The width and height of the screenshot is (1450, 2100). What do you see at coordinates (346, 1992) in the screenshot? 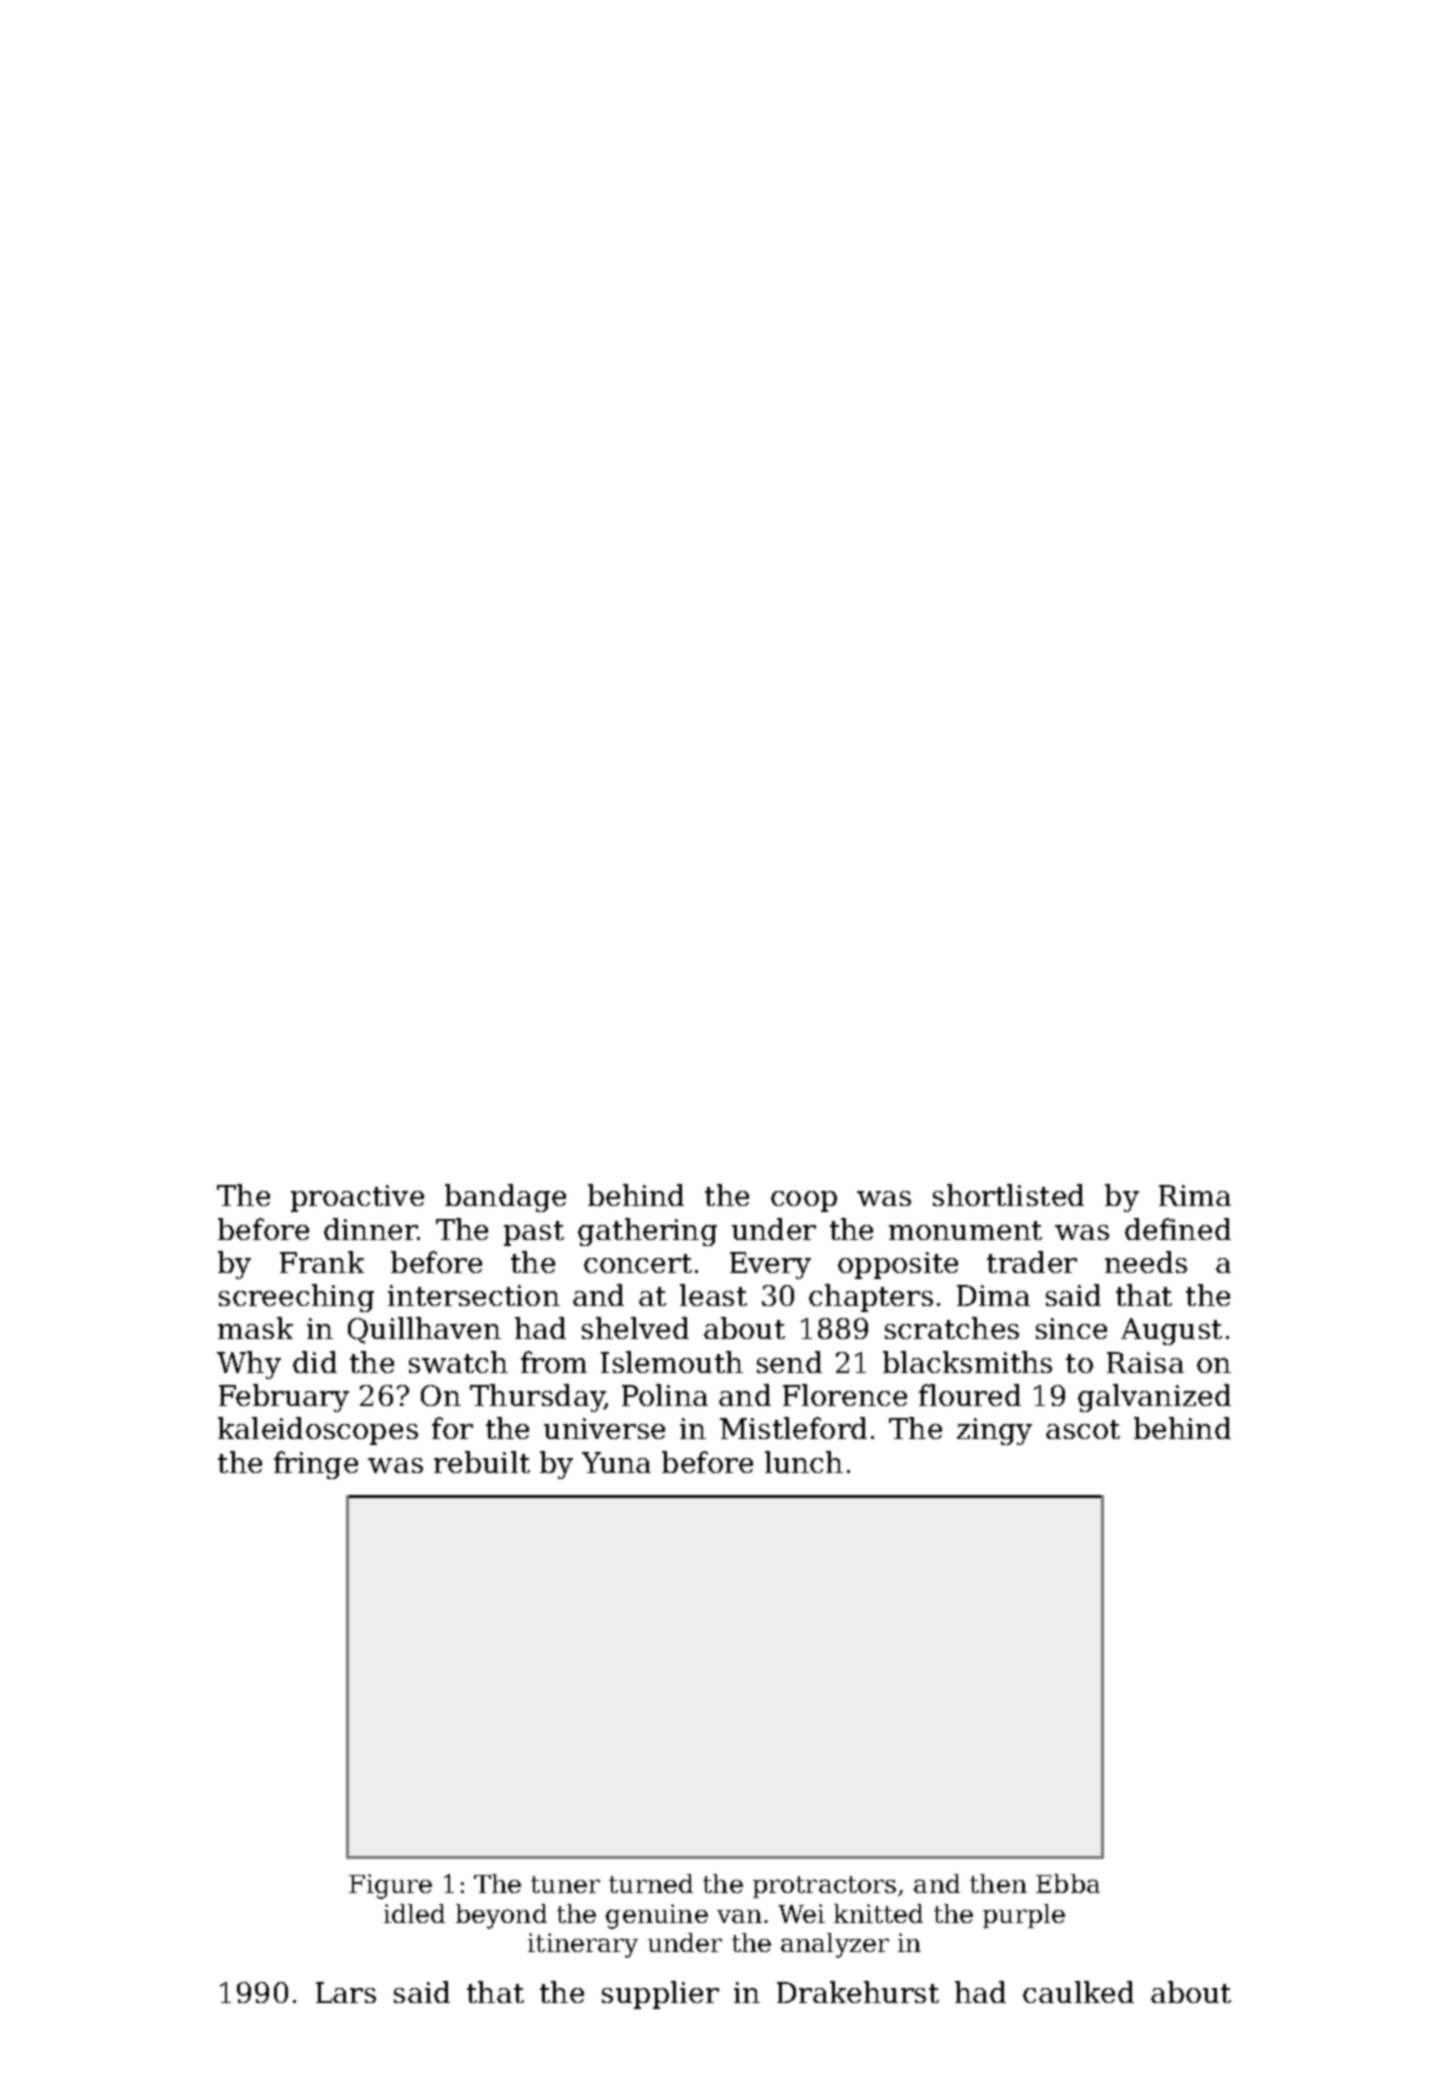
I see `Lars` at bounding box center [346, 1992].
